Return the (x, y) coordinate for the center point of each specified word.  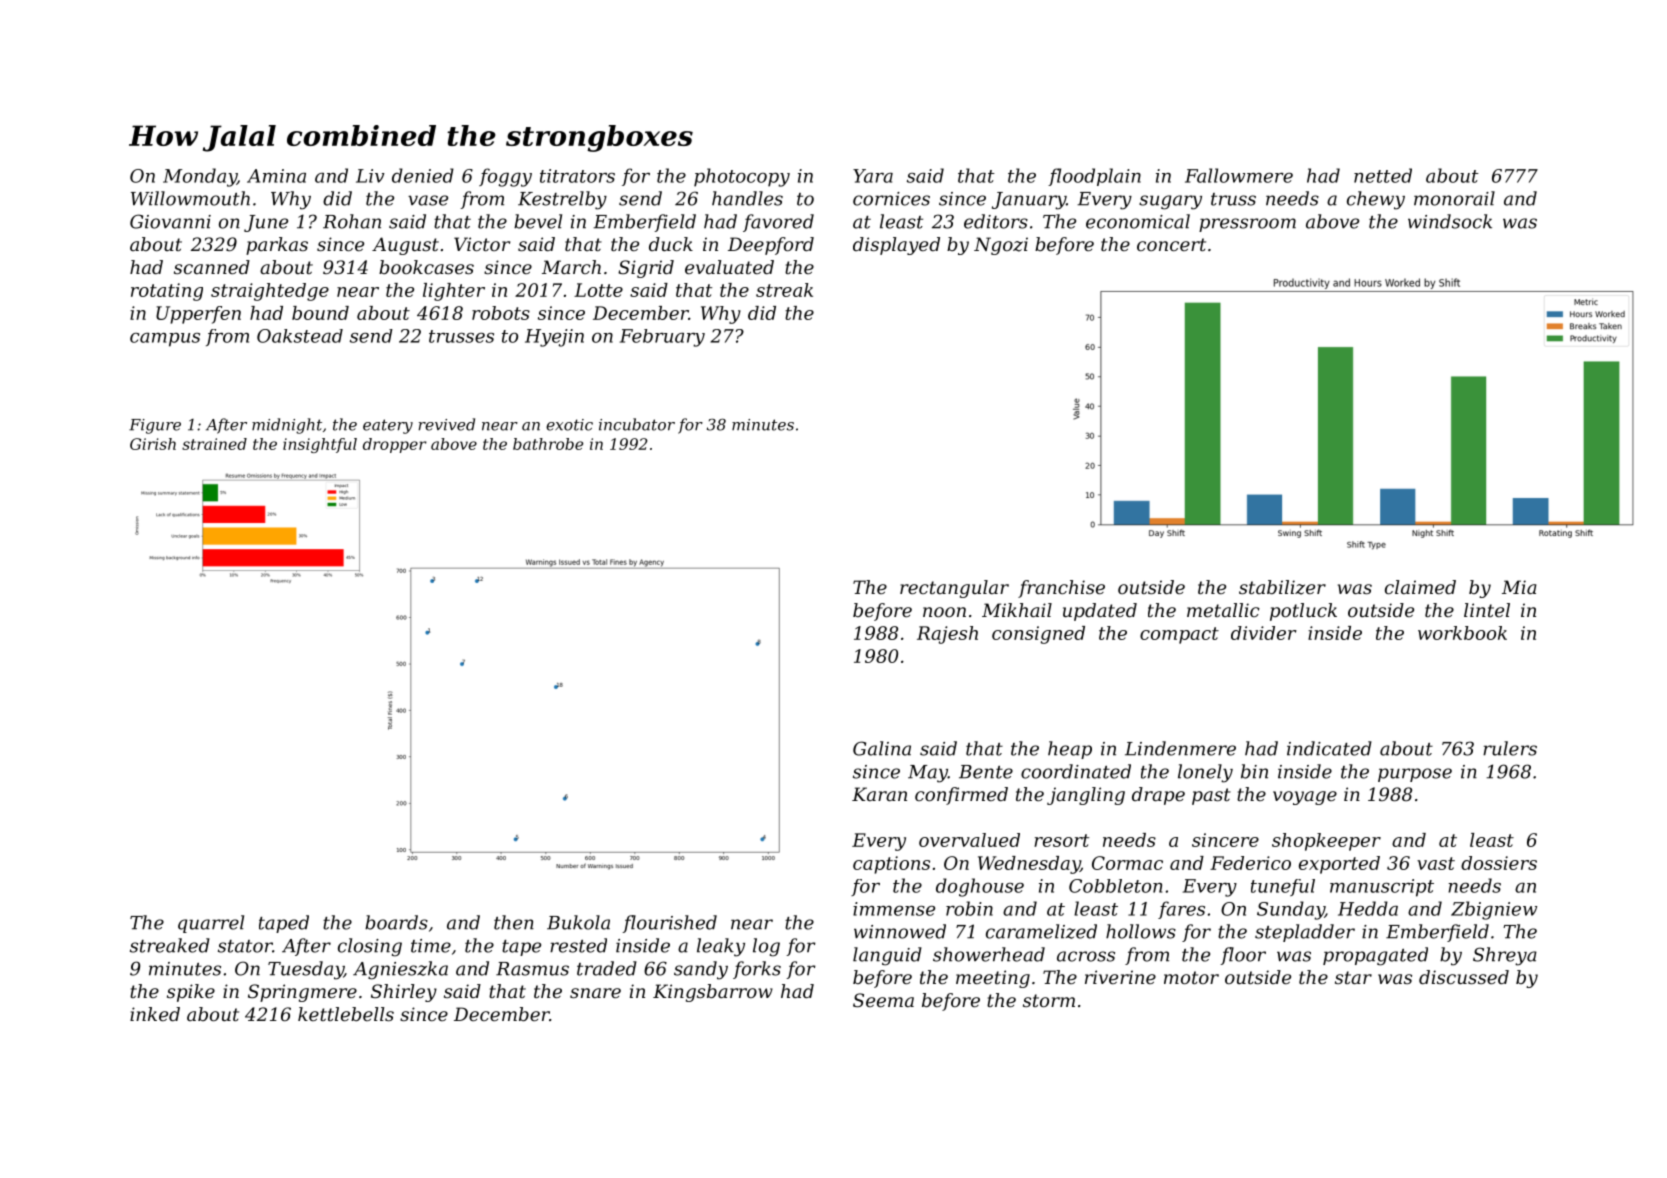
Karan (879, 794)
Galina (882, 748)
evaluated (729, 267)
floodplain (1094, 177)
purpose (1415, 775)
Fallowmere (1239, 175)
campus (165, 340)
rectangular (954, 589)
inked (155, 1014)
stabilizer (1282, 587)
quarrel (211, 924)
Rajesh (947, 635)
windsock (1450, 221)
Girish (153, 444)
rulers (1510, 748)
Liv (370, 176)
